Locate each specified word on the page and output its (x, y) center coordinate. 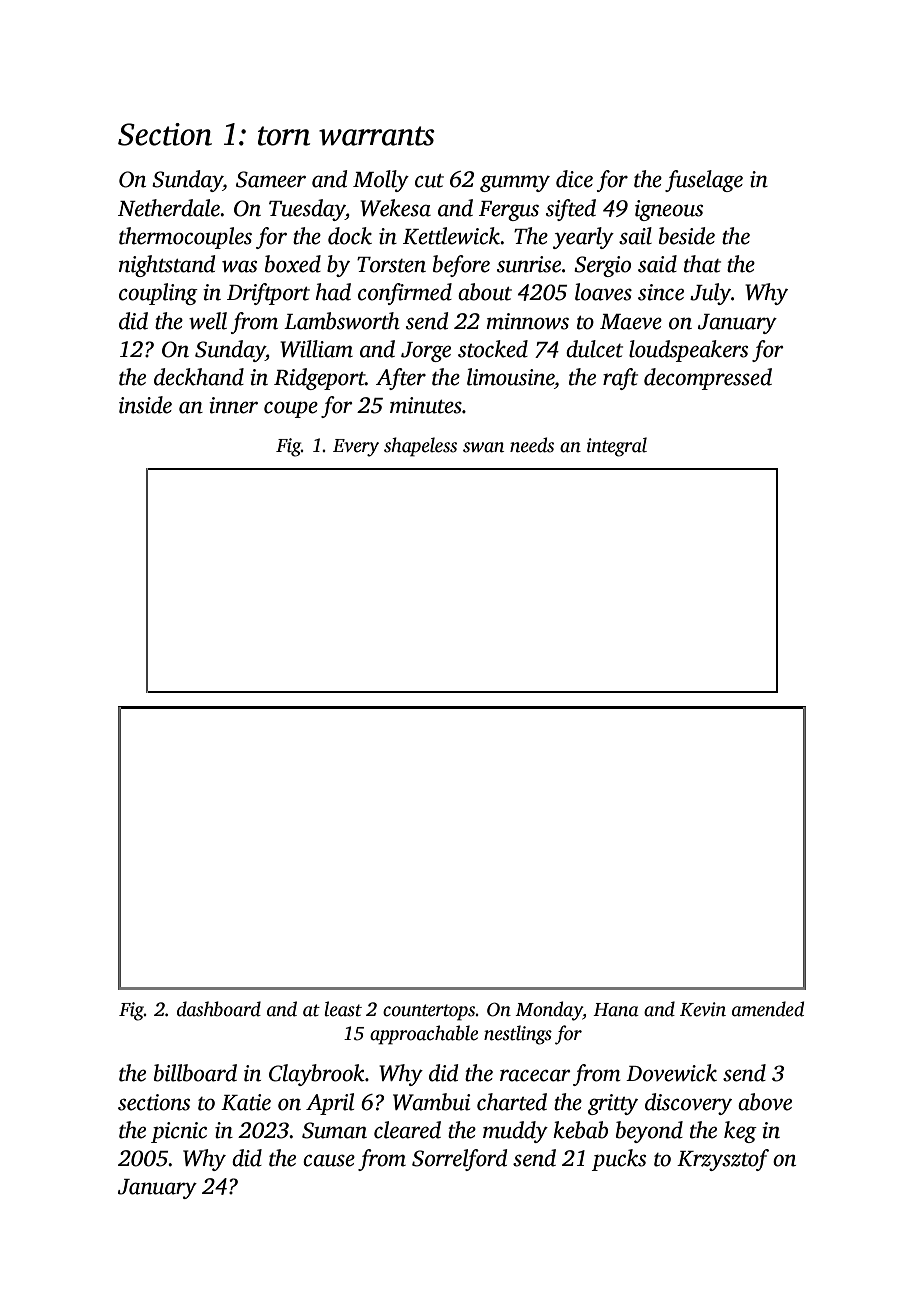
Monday (549, 1011)
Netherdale (169, 208)
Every (356, 448)
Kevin (703, 1009)
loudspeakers (688, 351)
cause (329, 1160)
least (343, 1009)
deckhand (199, 377)
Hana (616, 1010)
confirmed (405, 294)
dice (574, 179)
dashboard (219, 1009)
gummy (515, 183)
